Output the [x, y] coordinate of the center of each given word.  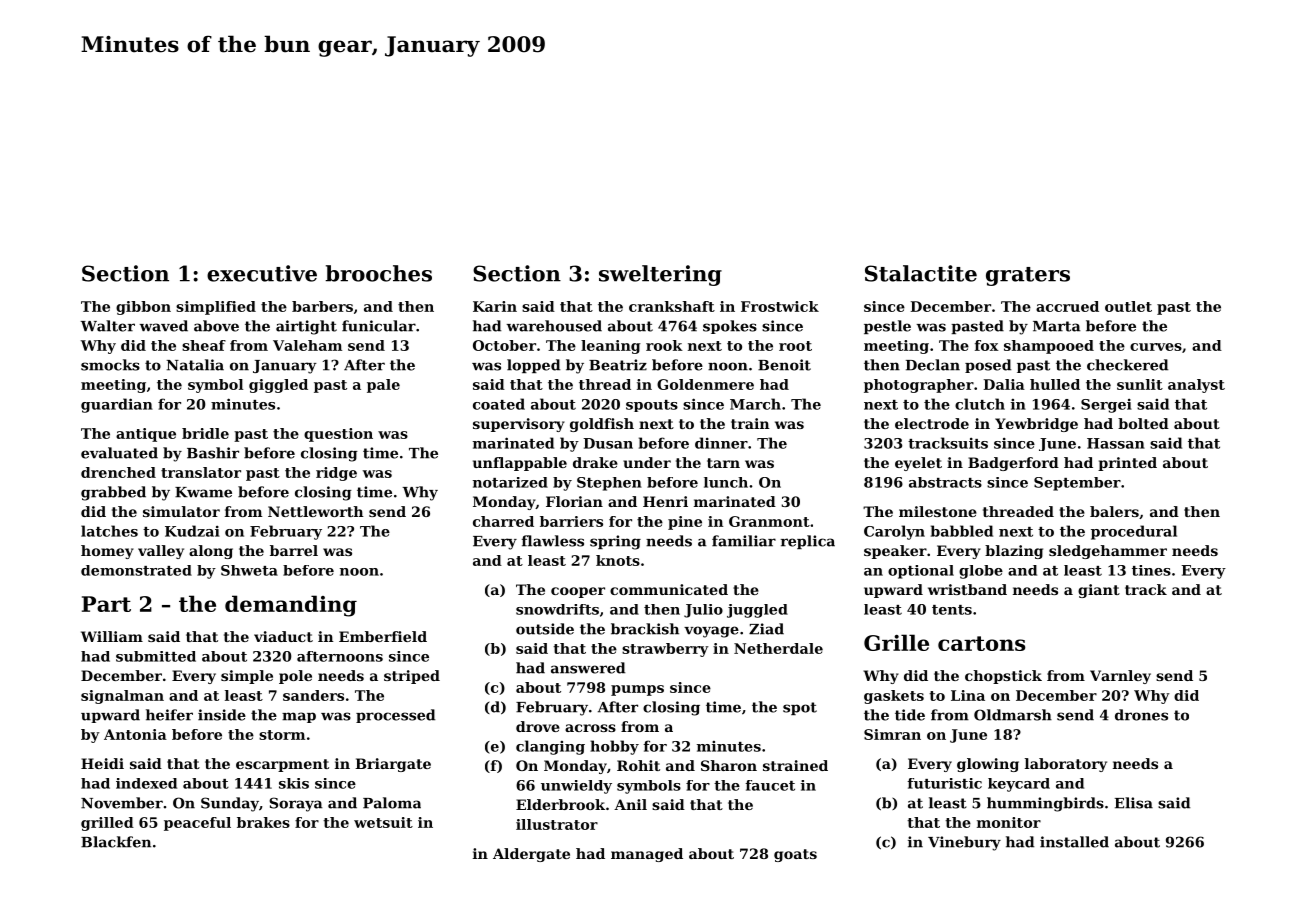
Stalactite [921, 273]
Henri [665, 501]
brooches [378, 273]
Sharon [729, 765]
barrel [294, 550]
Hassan [1116, 443]
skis [294, 783]
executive [262, 273]
